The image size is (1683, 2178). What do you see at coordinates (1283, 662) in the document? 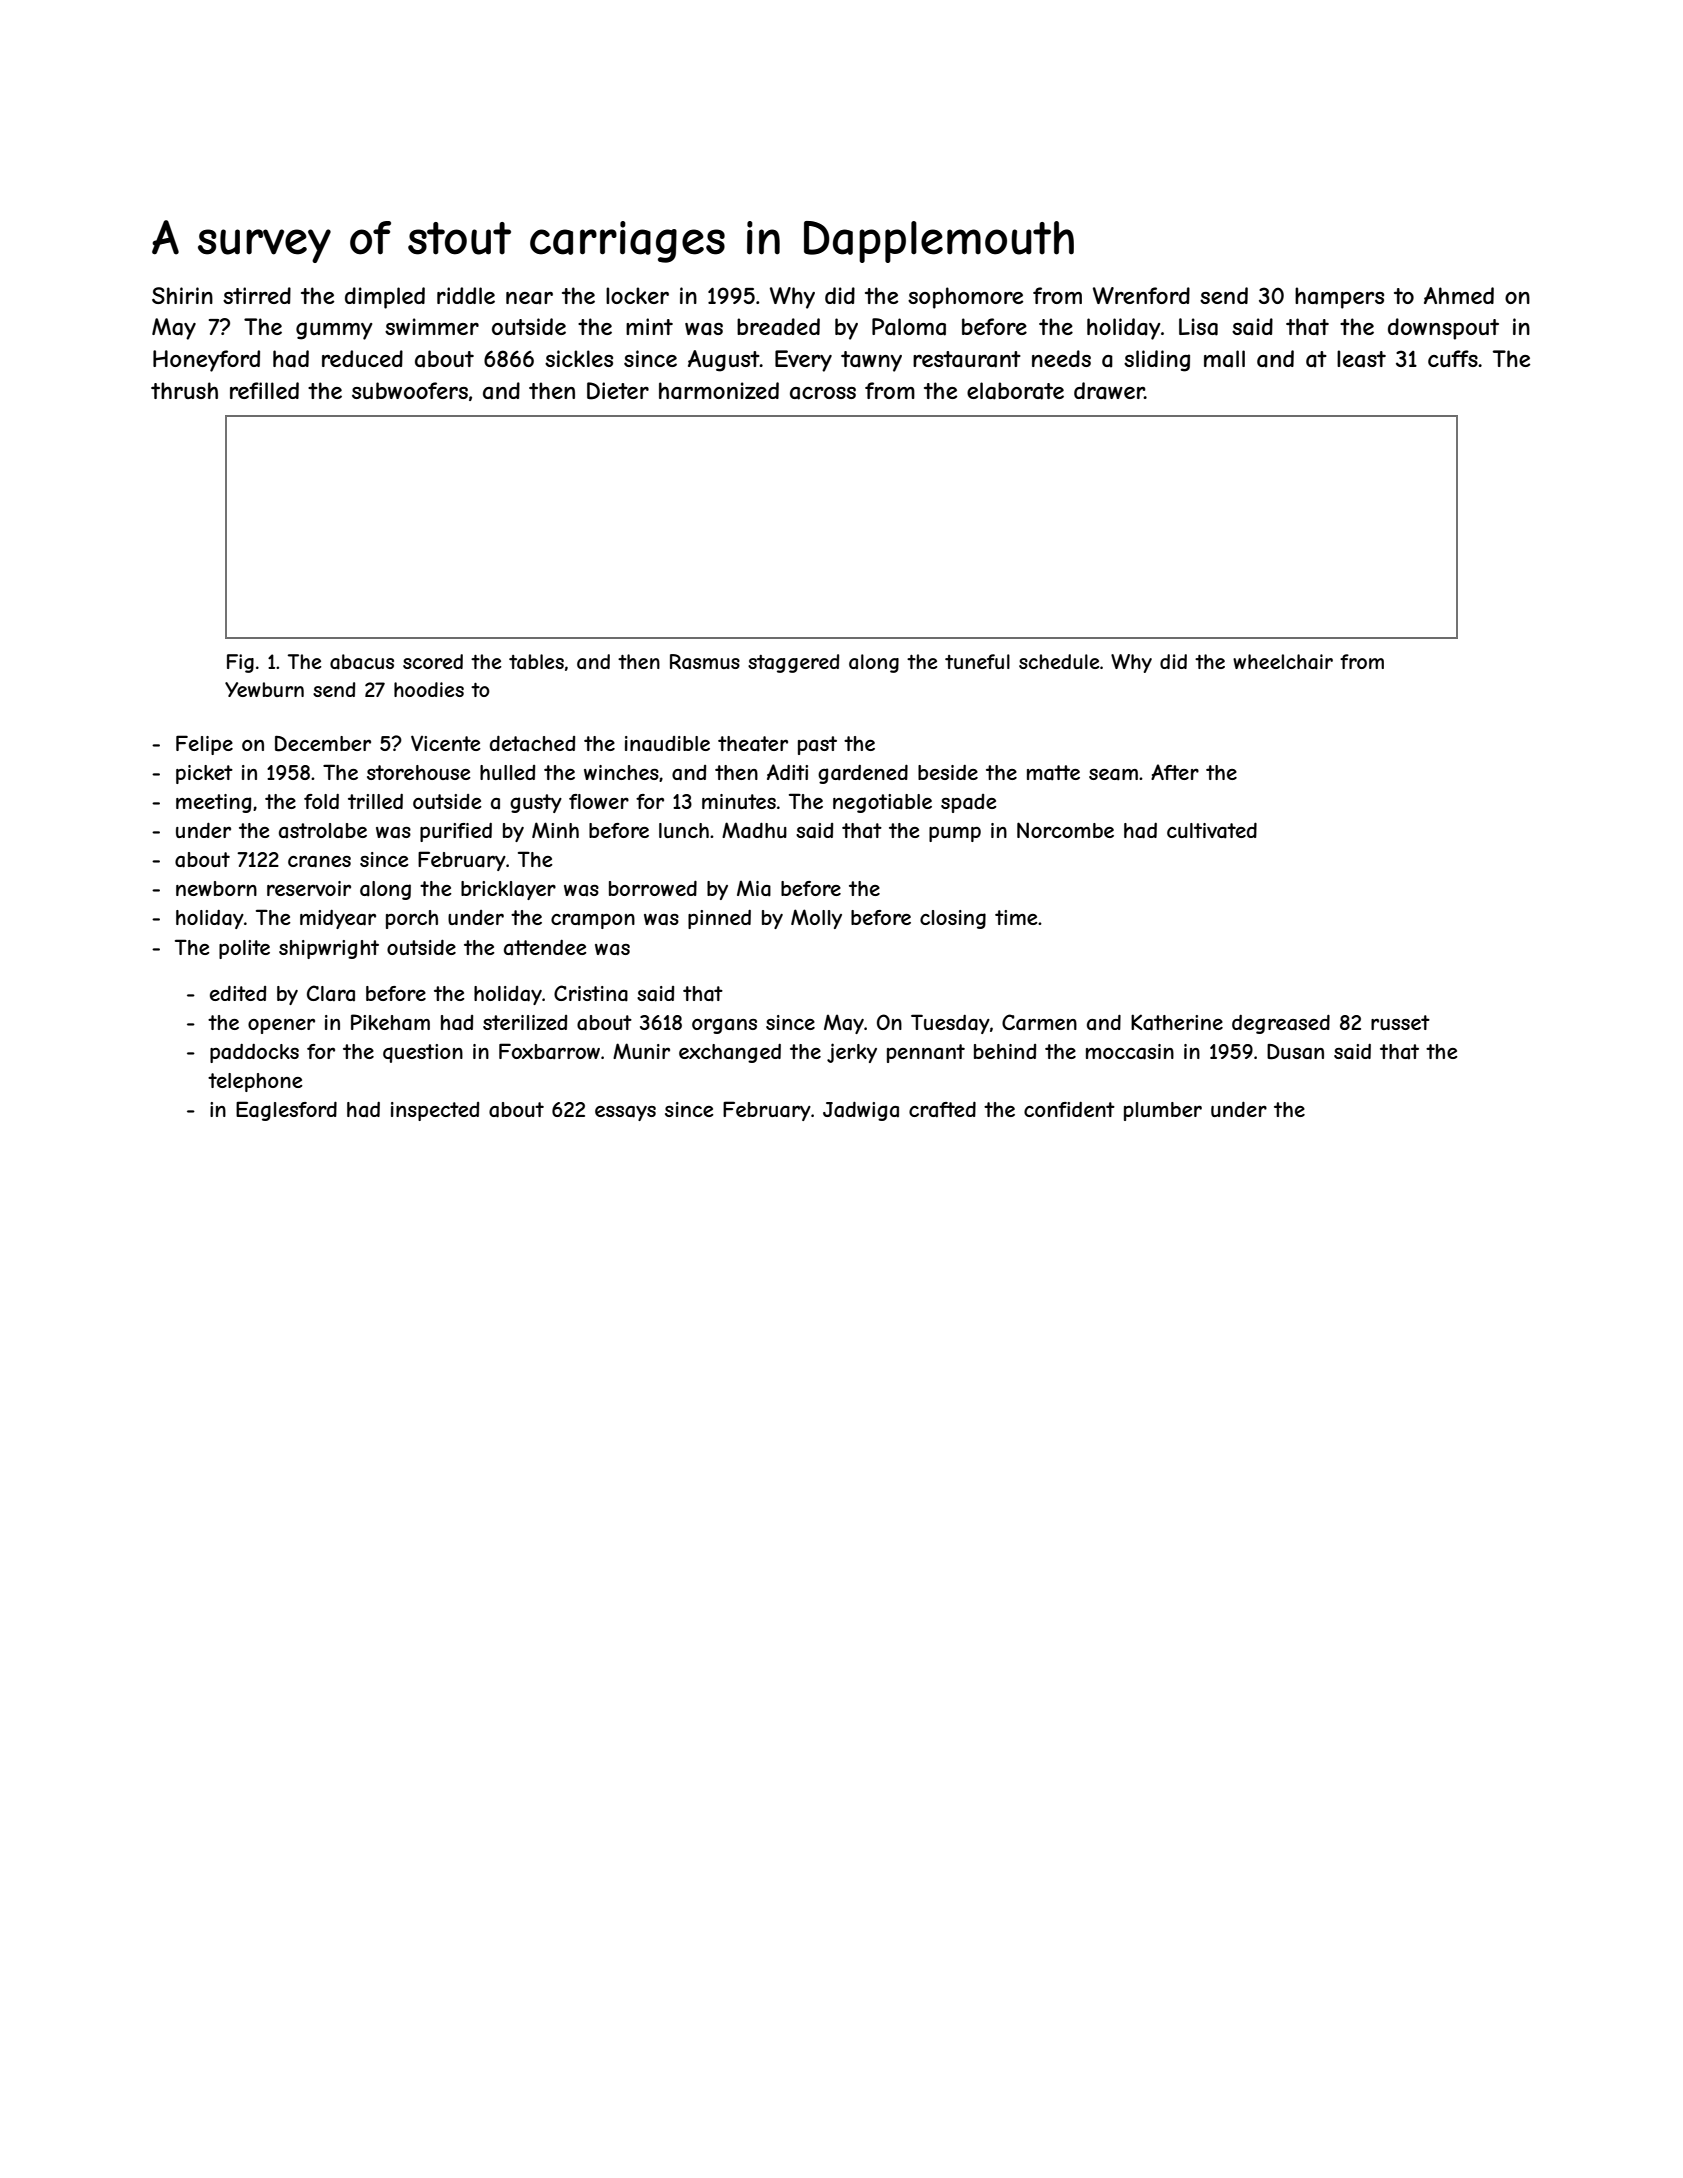
I see `wheelchair` at bounding box center [1283, 662].
